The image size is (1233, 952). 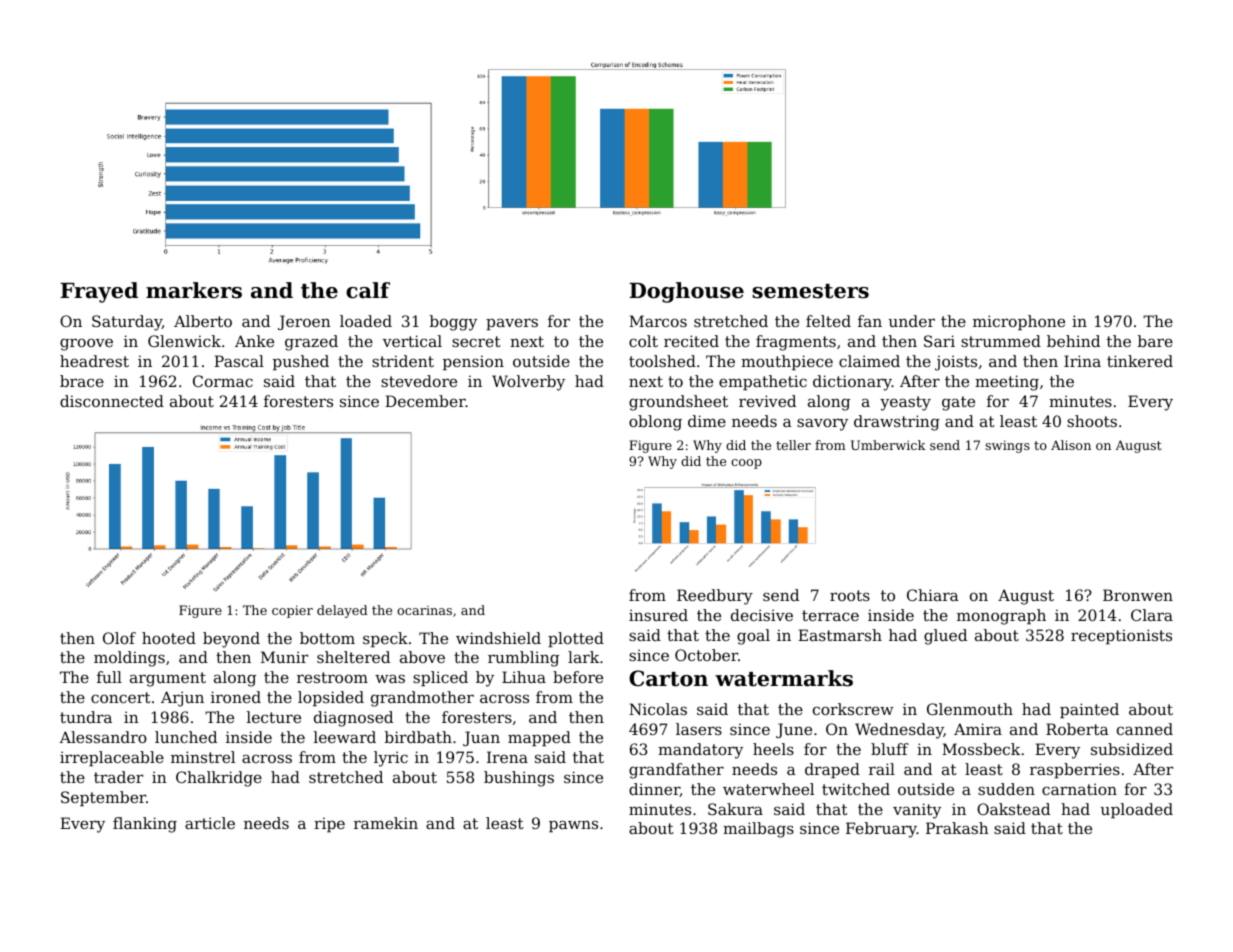 I want to click on markers, so click(x=194, y=290).
